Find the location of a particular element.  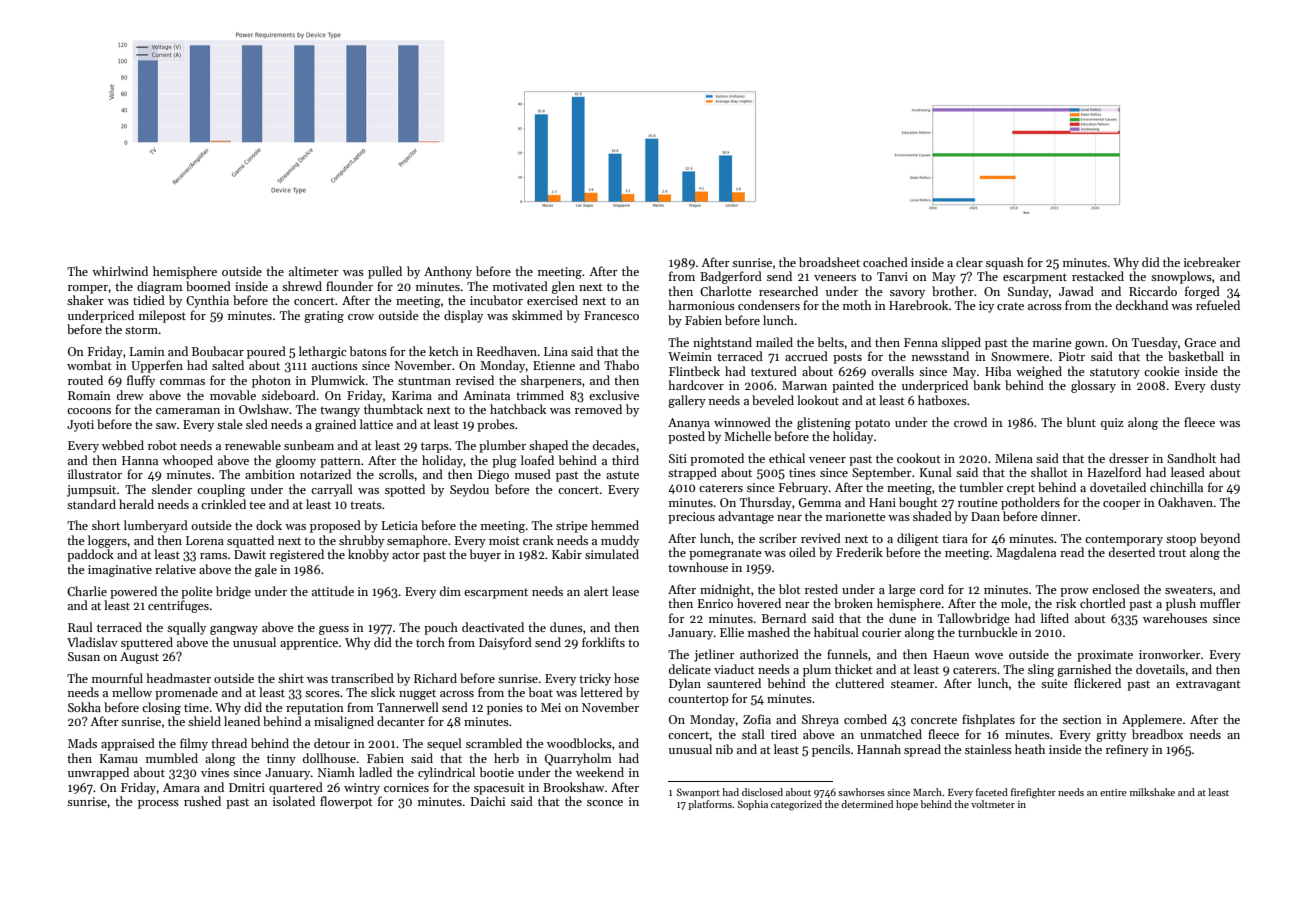

milkshake is located at coordinates (1152, 792).
